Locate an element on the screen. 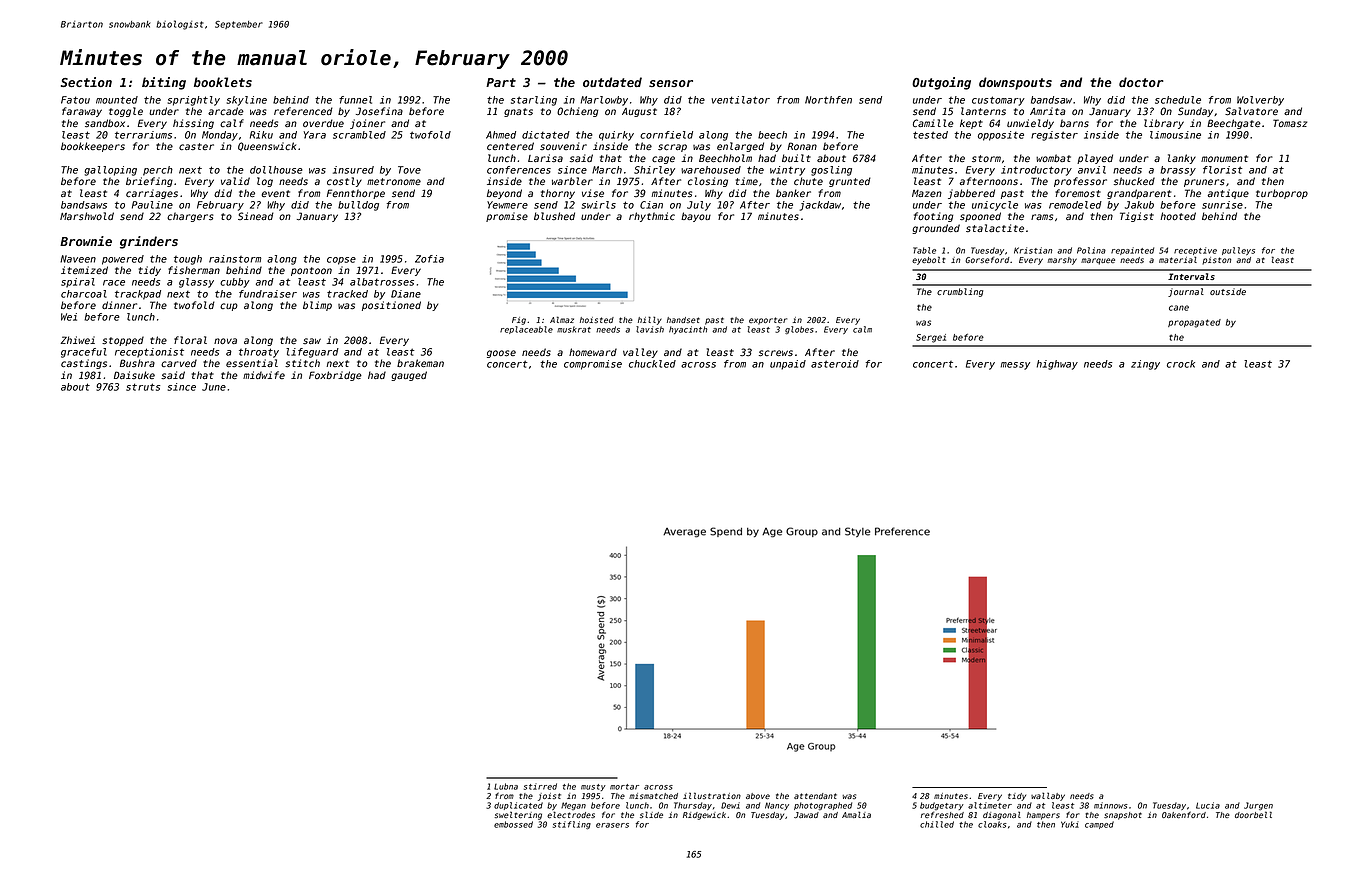 The width and height of the screenshot is (1372, 887). crock is located at coordinates (1181, 364).
